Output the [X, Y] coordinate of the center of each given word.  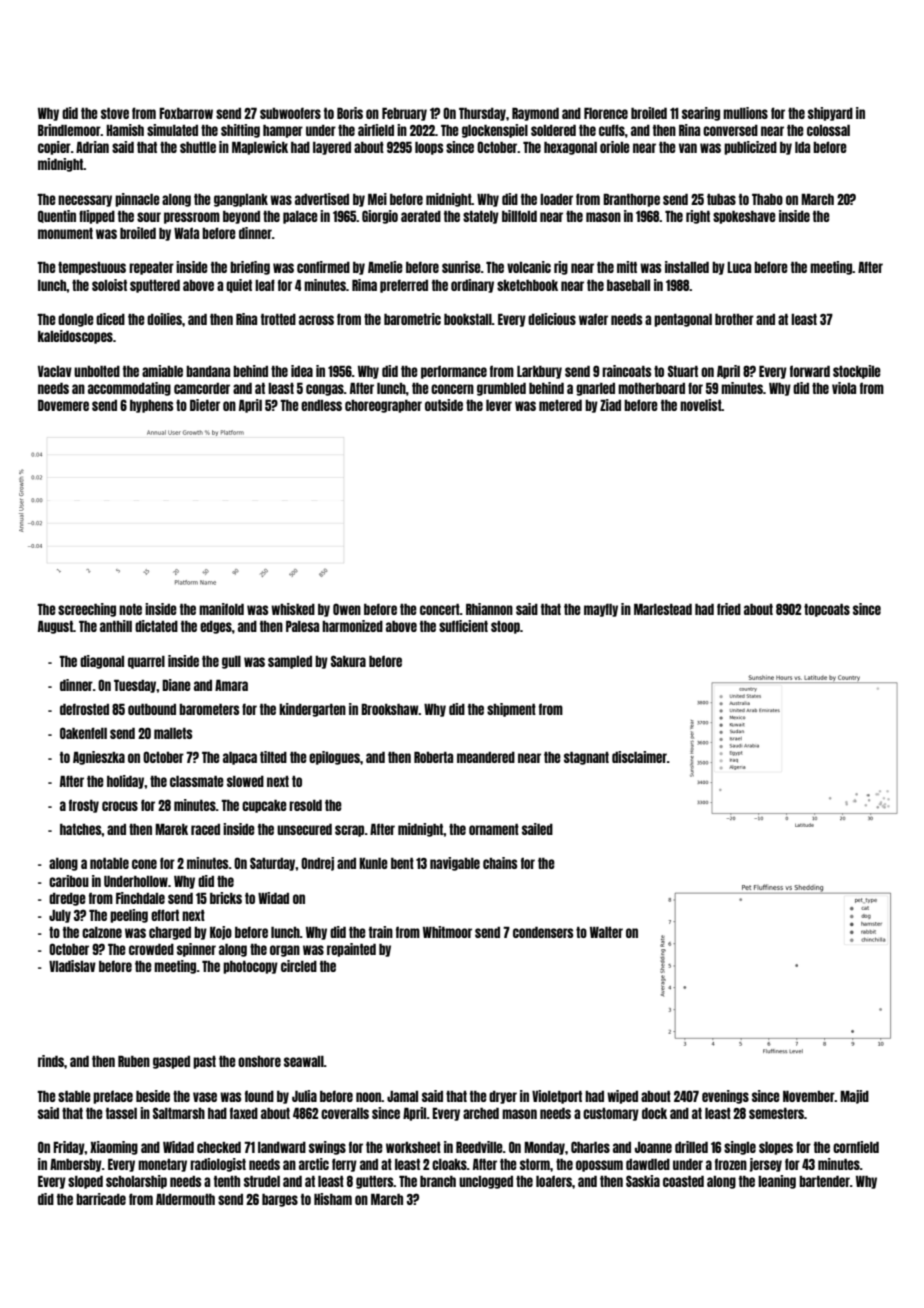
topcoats [827, 610]
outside [444, 405]
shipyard [830, 114]
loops [429, 148]
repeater [151, 268]
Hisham [333, 1199]
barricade [101, 1199]
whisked [293, 609]
